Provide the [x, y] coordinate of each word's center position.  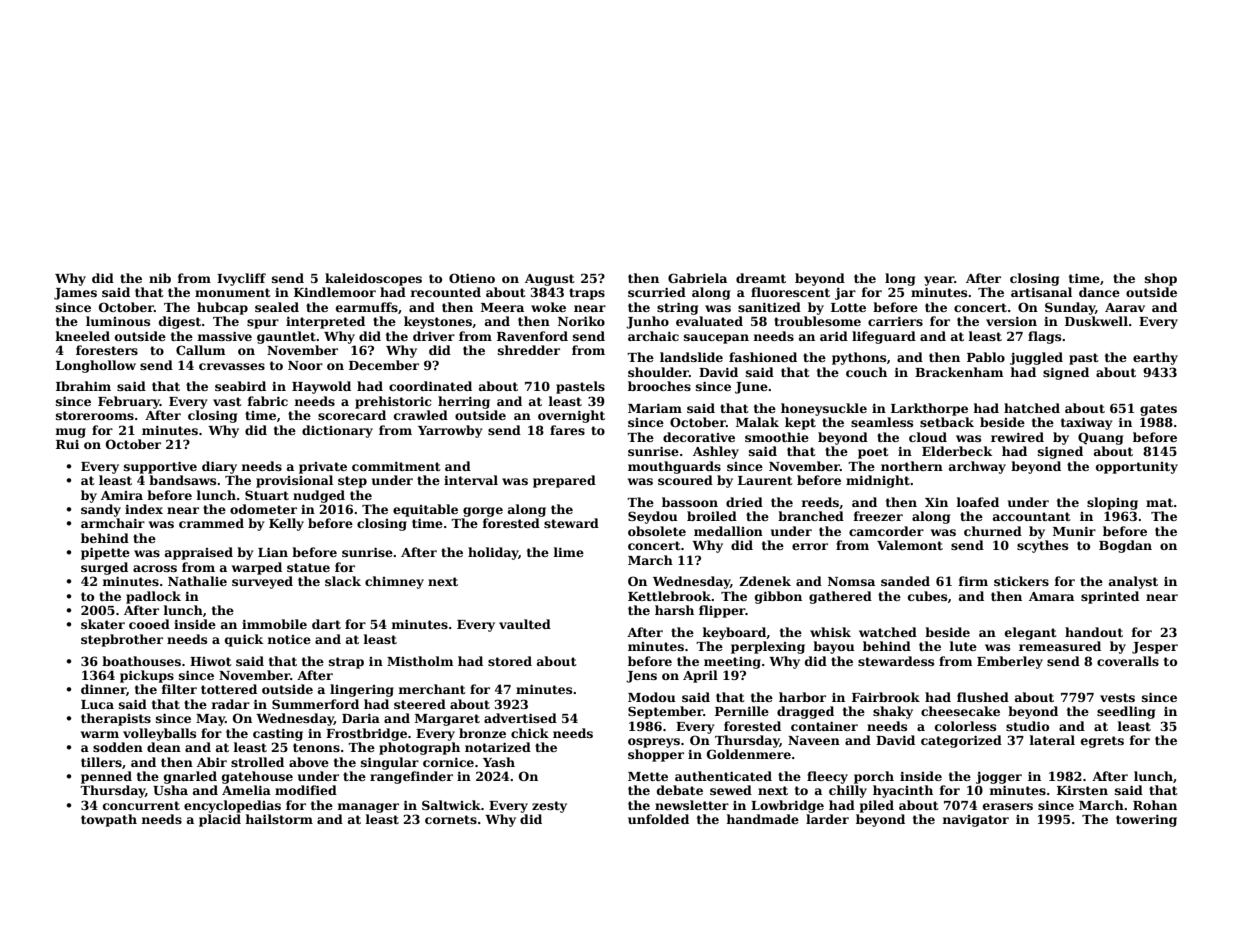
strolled [257, 762]
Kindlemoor [335, 292]
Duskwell [1096, 321]
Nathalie [197, 581]
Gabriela [697, 278]
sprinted [1110, 597]
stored [510, 661]
